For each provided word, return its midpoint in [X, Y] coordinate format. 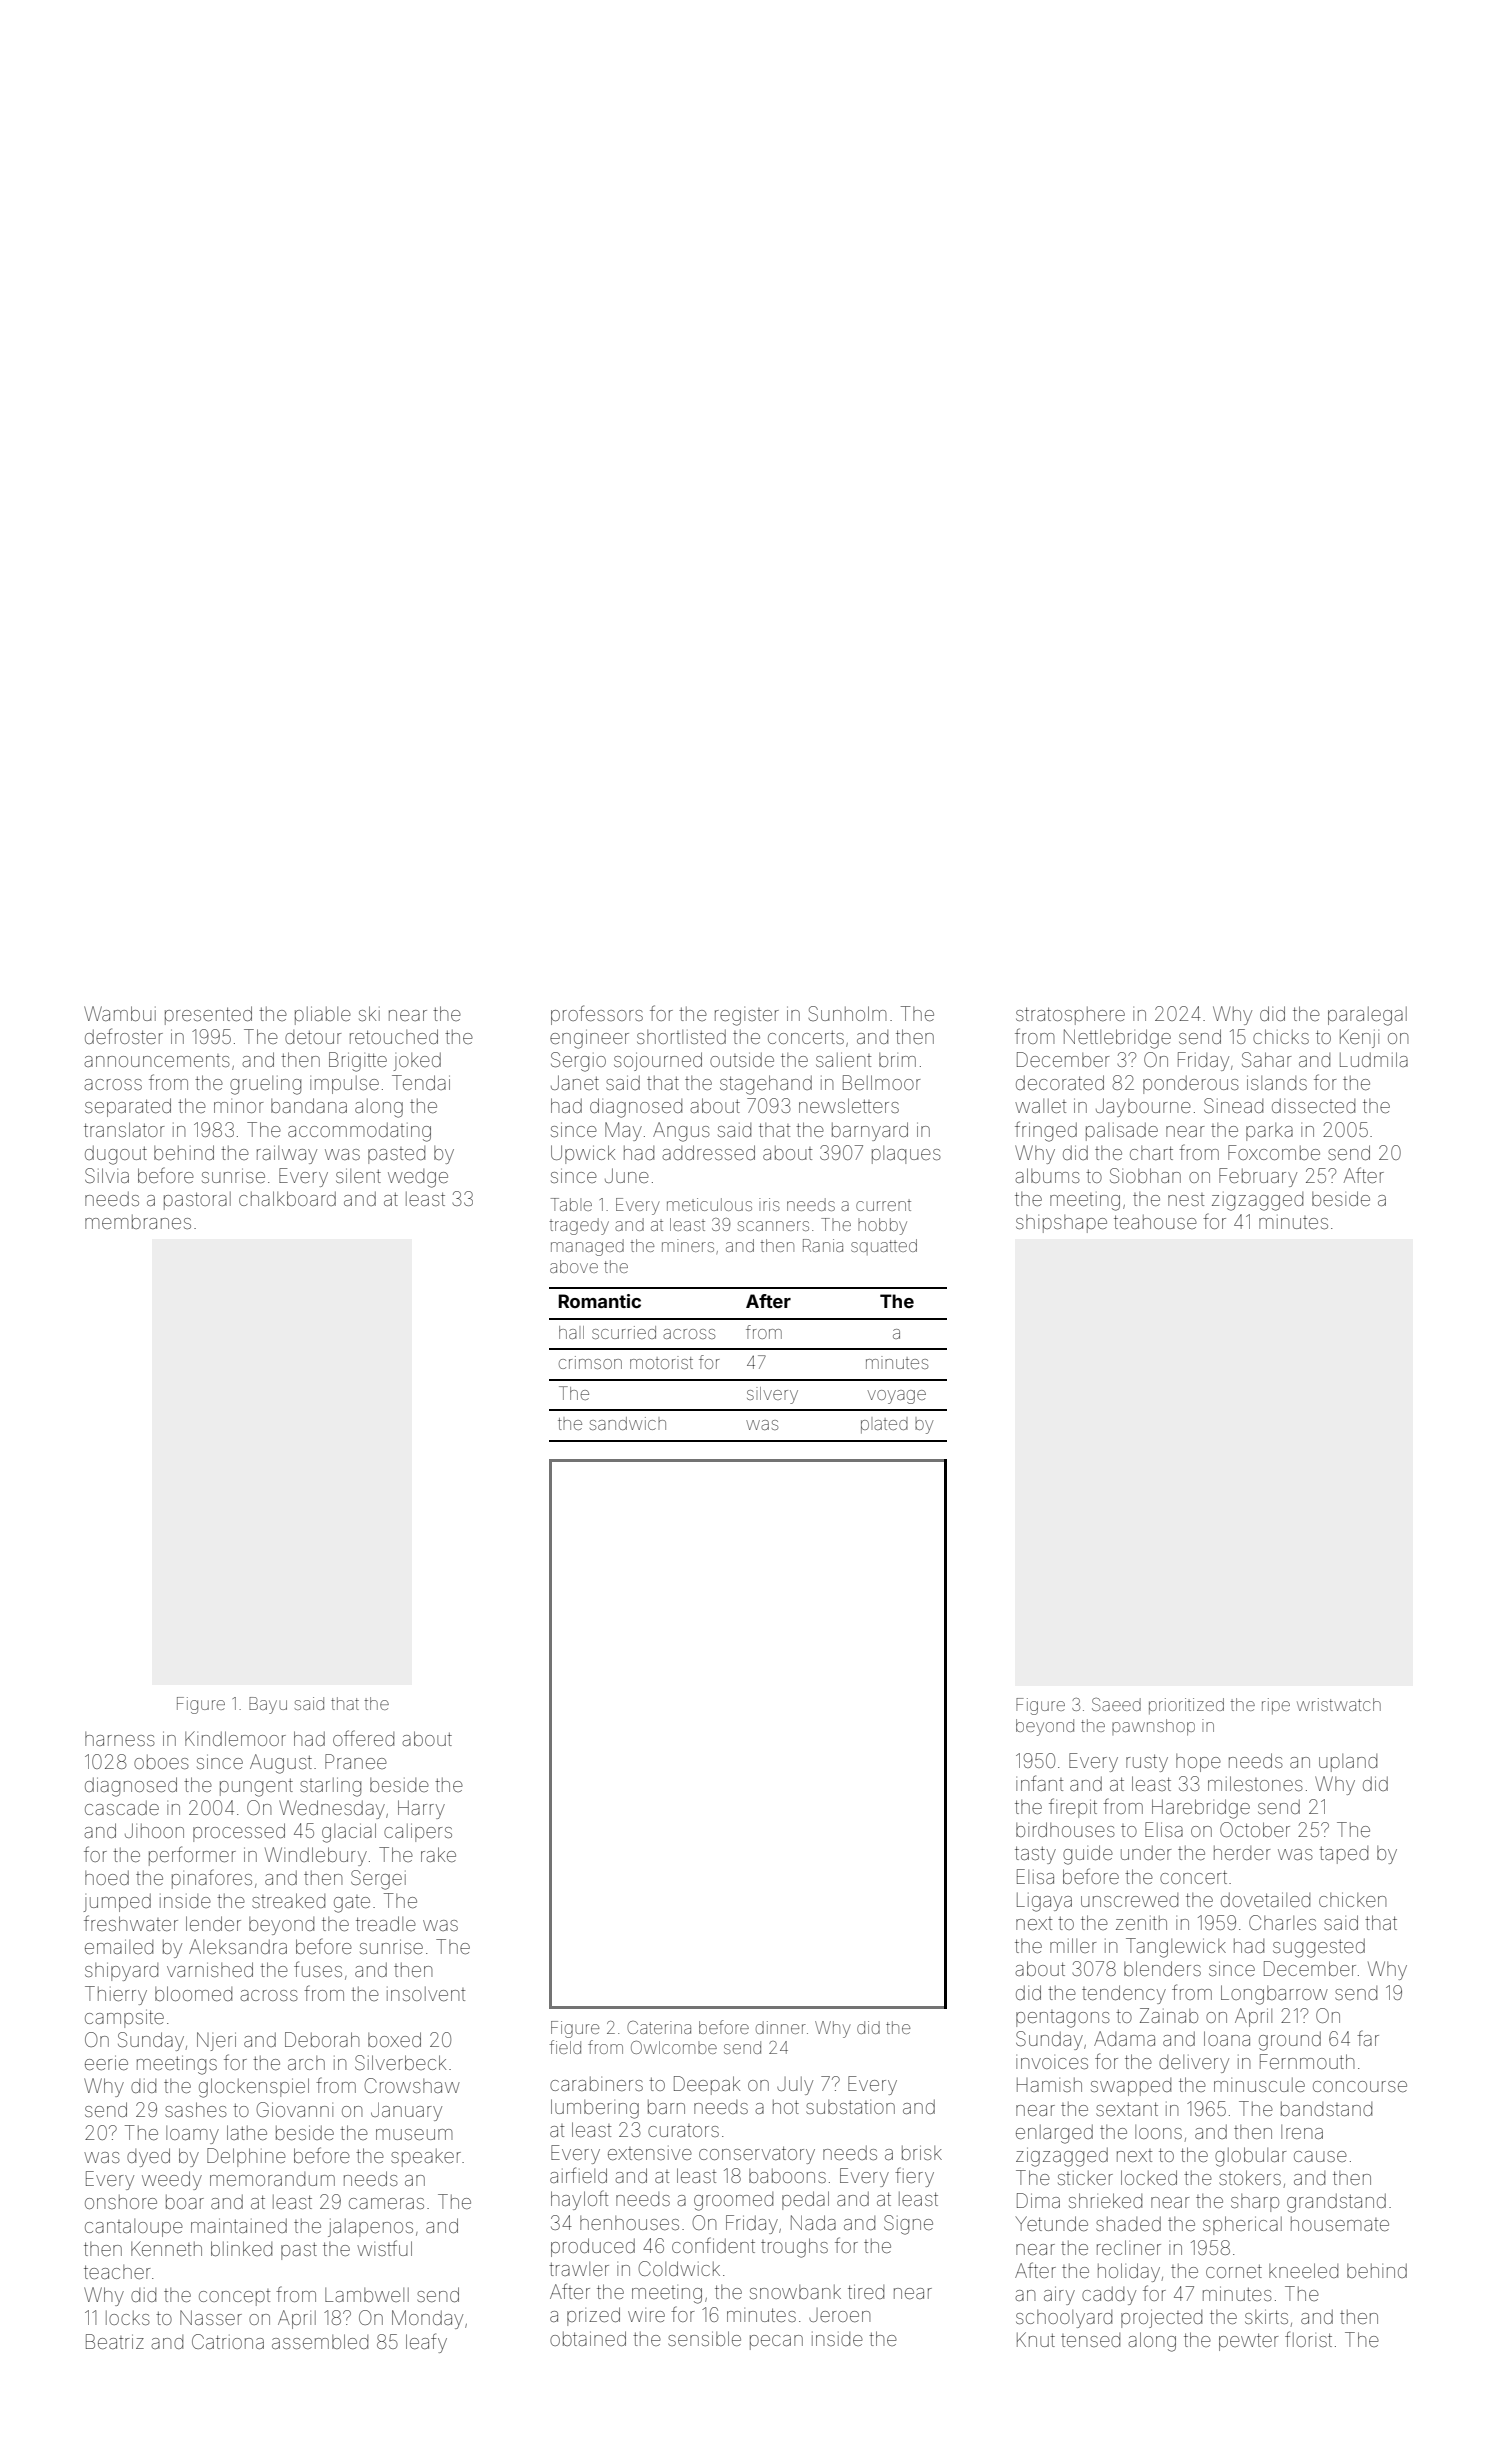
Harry [421, 1809]
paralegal [1367, 1016]
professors [597, 1015]
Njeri [216, 2041]
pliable [323, 1015]
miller [1073, 1945]
